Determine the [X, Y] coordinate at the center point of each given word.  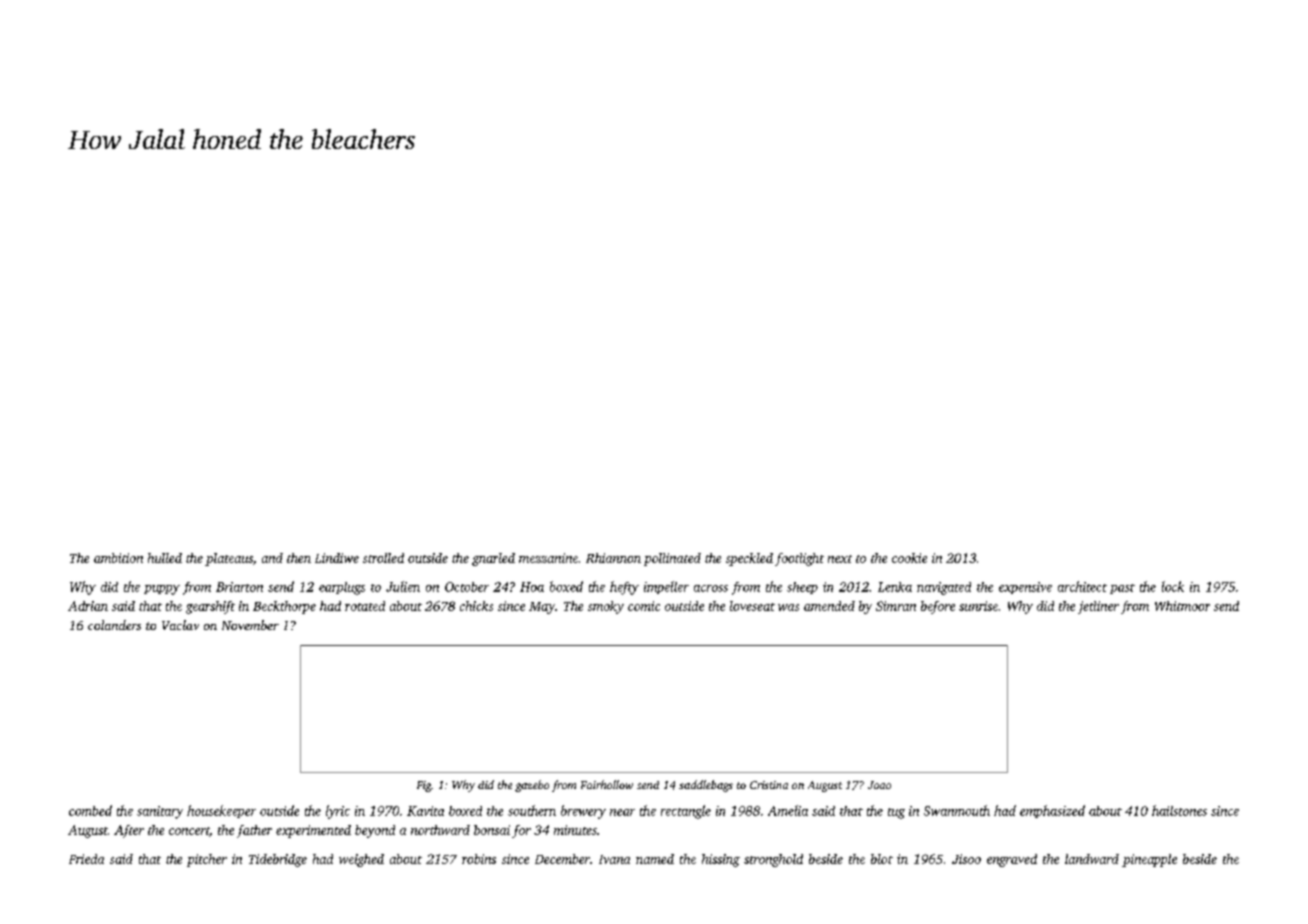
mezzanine [548, 558]
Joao [879, 785]
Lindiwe [337, 558]
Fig [424, 786]
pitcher [207, 860]
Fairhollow [607, 784]
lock [1173, 586]
